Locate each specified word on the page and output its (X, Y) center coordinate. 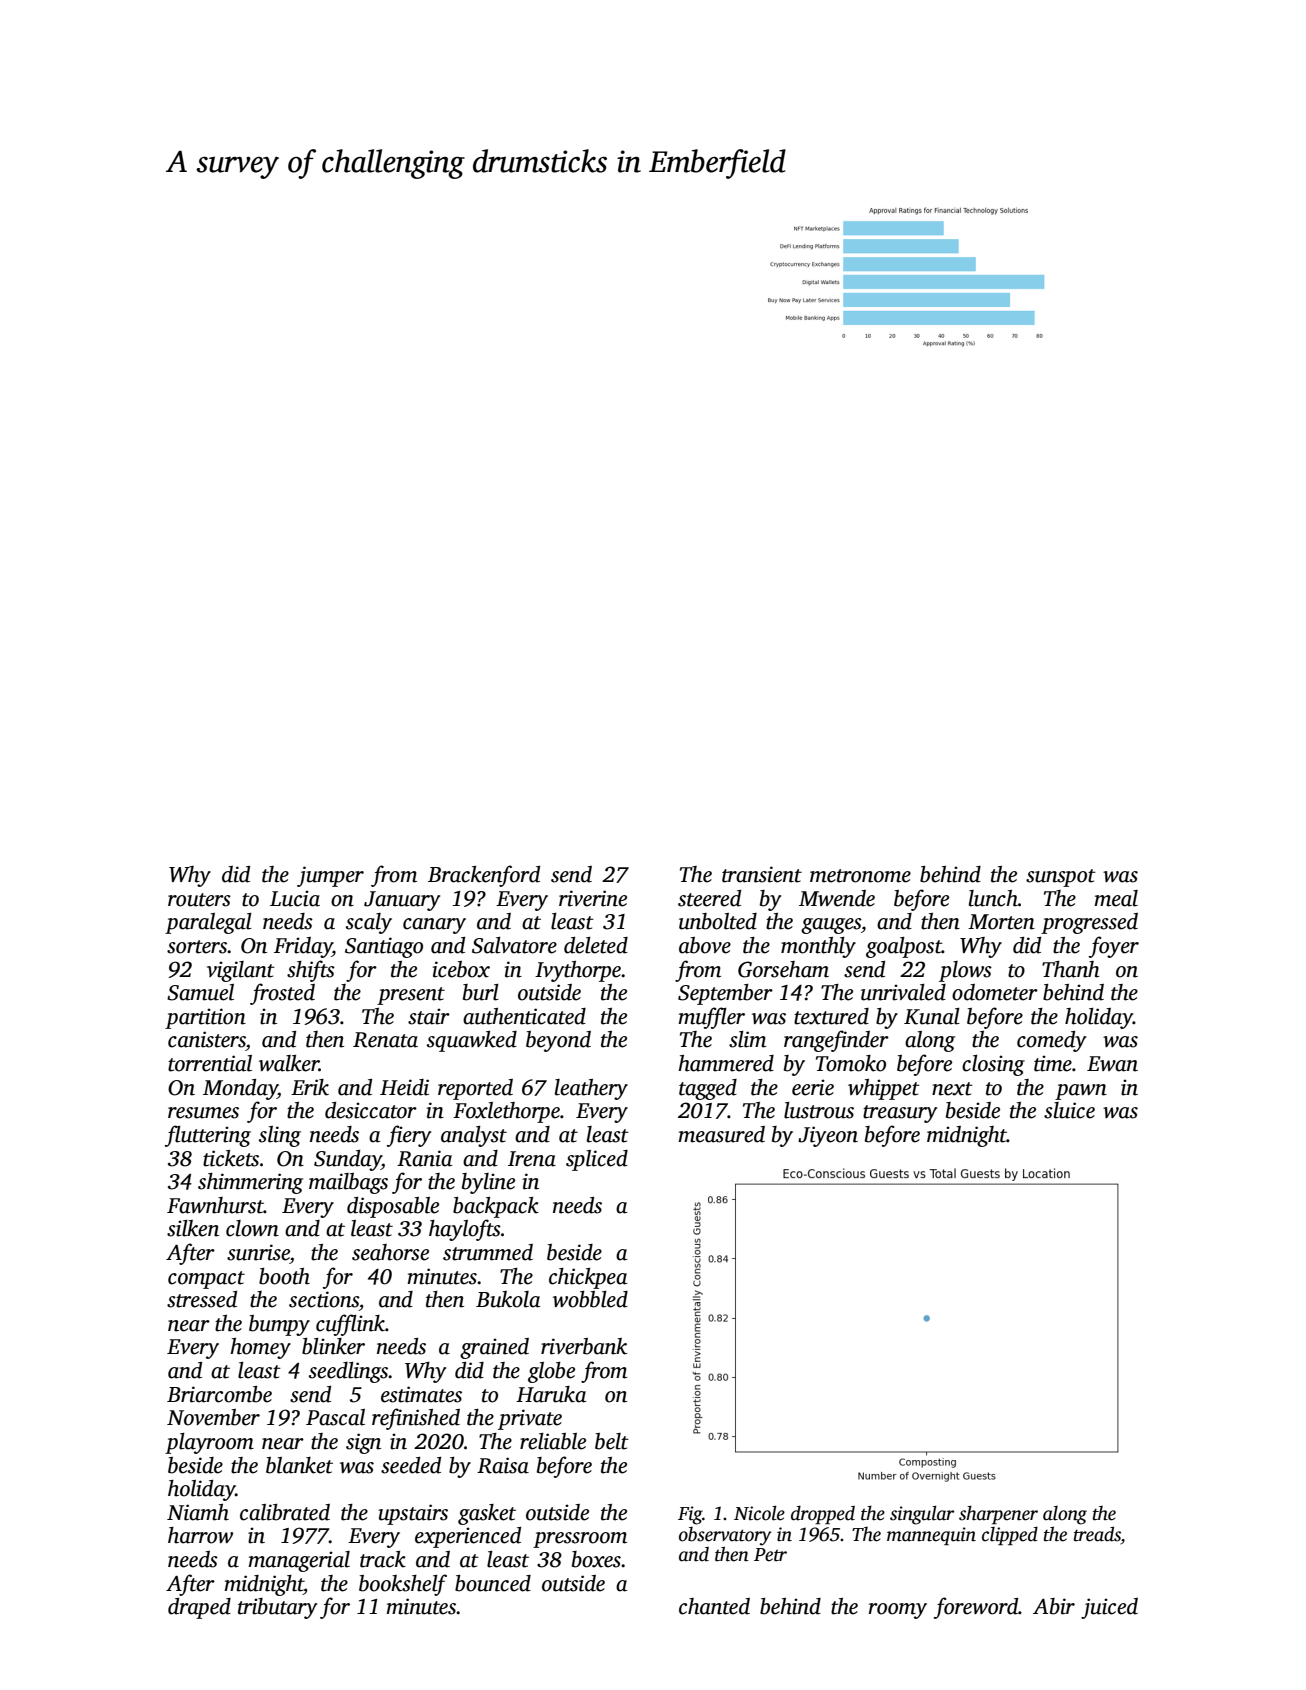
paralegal (208, 923)
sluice (1069, 1110)
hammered (726, 1063)
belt (612, 1441)
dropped (823, 1515)
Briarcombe (219, 1394)
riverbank (584, 1346)
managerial (299, 1561)
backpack (496, 1207)
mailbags (348, 1183)
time (1053, 1063)
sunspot (1061, 878)
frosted (282, 994)
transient (762, 874)
